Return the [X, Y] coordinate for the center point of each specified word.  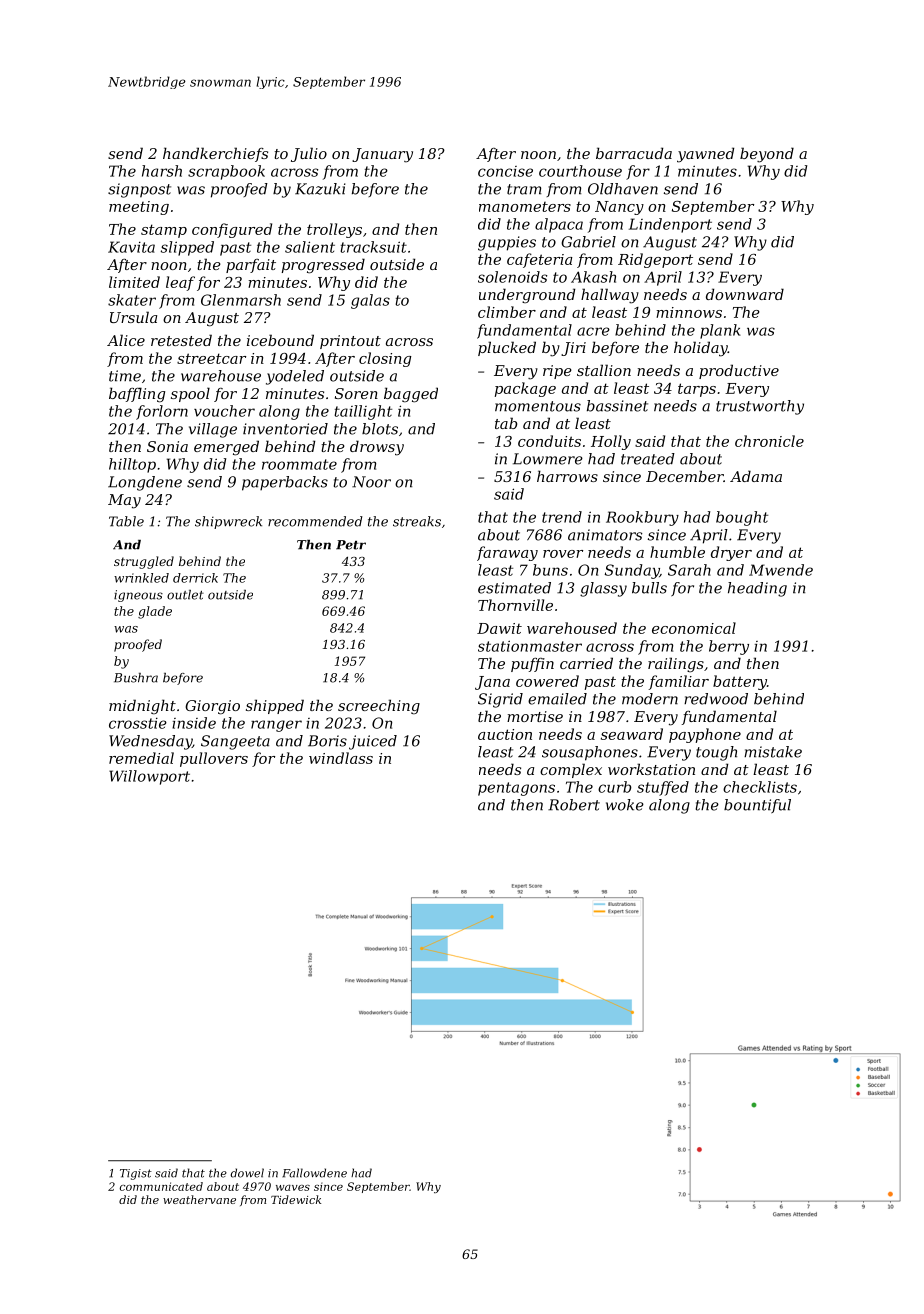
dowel [247, 1173]
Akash [593, 277]
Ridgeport [655, 260]
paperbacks [285, 483]
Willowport [149, 777]
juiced [373, 742]
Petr [351, 545]
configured [232, 230]
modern [650, 699]
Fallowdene [314, 1173]
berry [729, 647]
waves [293, 1188]
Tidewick [296, 1199]
